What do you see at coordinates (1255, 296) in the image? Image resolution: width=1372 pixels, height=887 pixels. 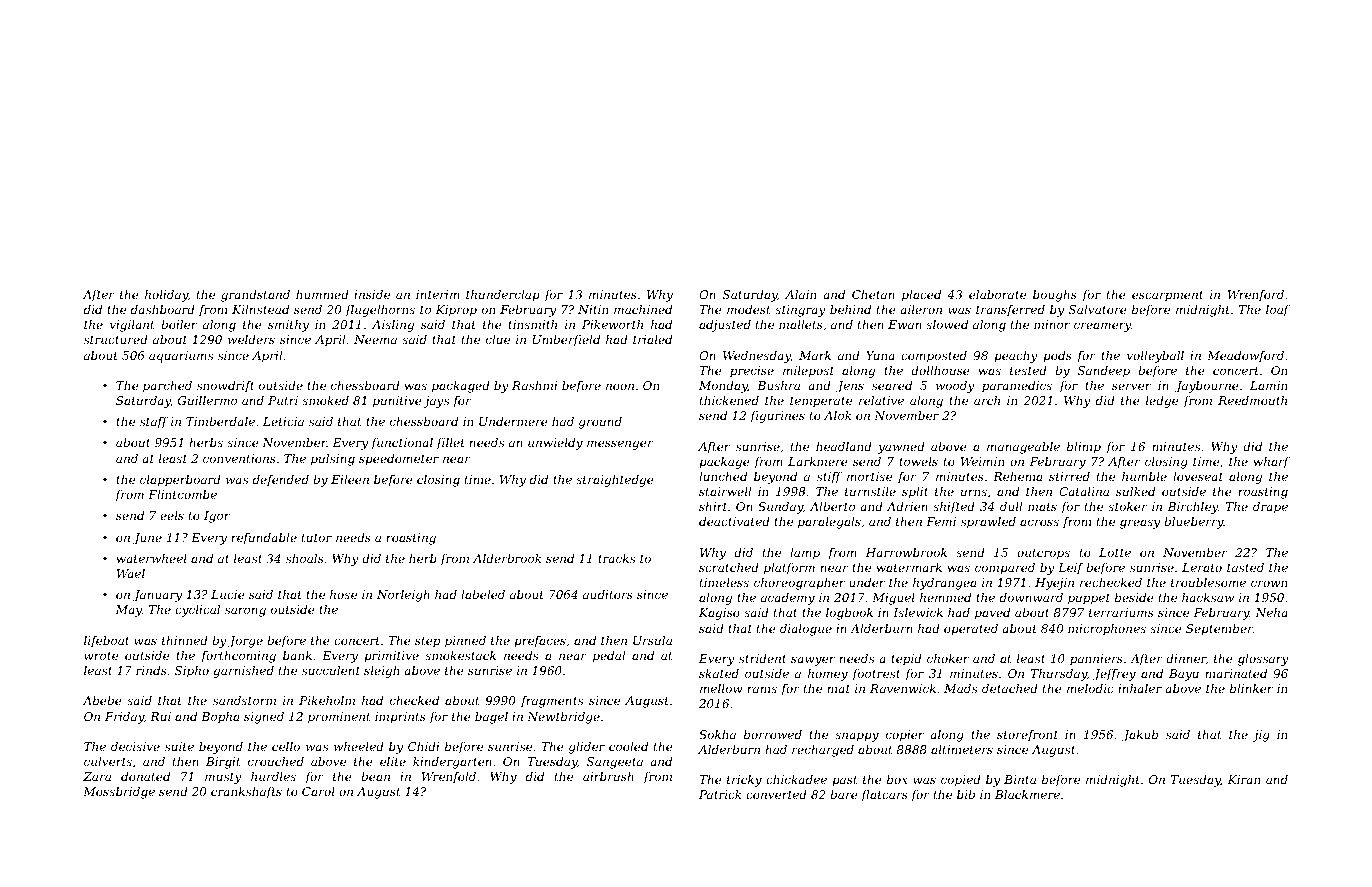 I see `Wrenford` at bounding box center [1255, 296].
